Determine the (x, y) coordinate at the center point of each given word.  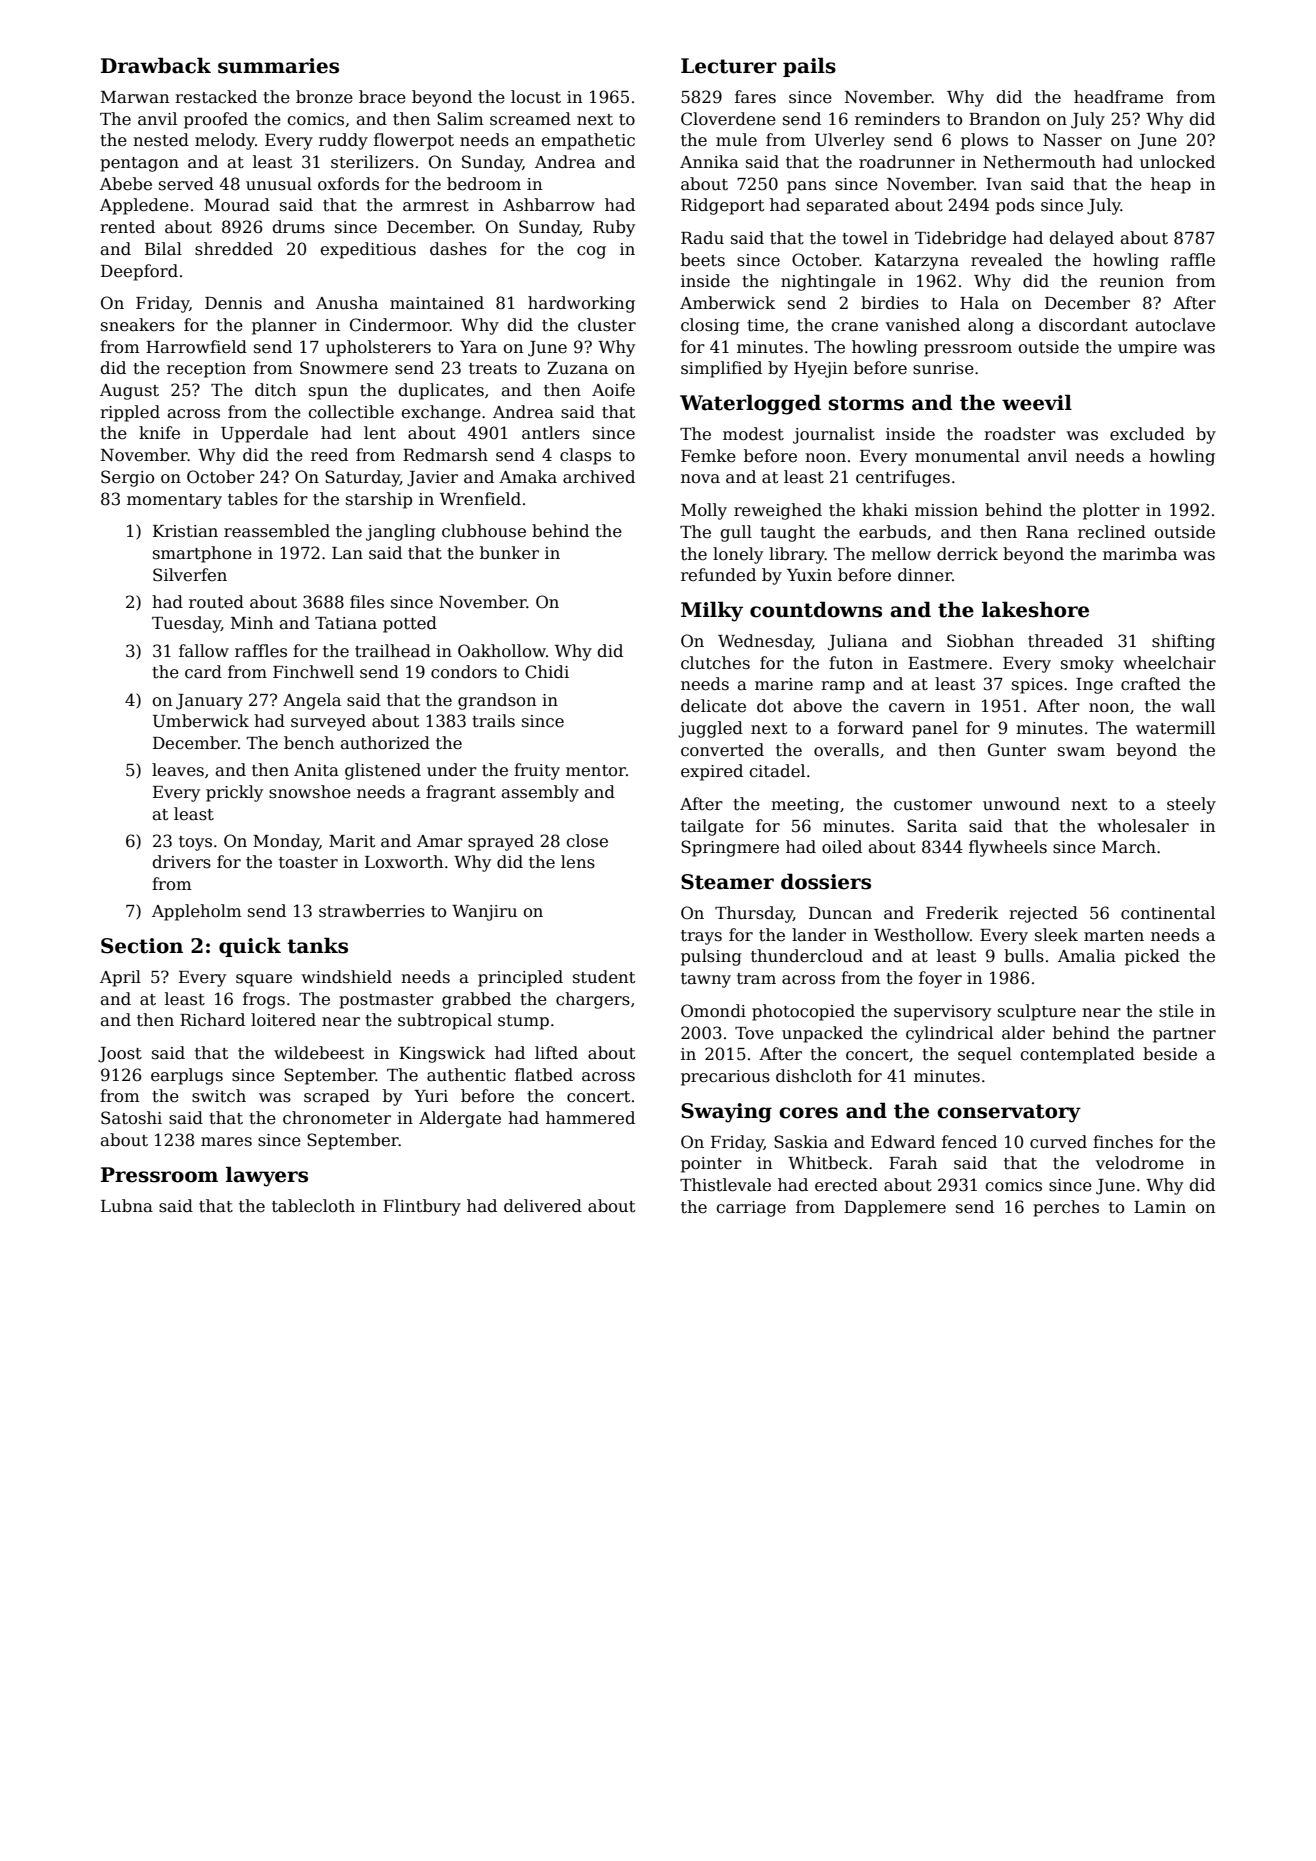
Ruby (614, 228)
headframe (1118, 97)
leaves (178, 770)
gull (736, 533)
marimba (1140, 554)
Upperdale (264, 434)
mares (226, 1142)
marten (1114, 936)
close (587, 841)
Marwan (135, 97)
